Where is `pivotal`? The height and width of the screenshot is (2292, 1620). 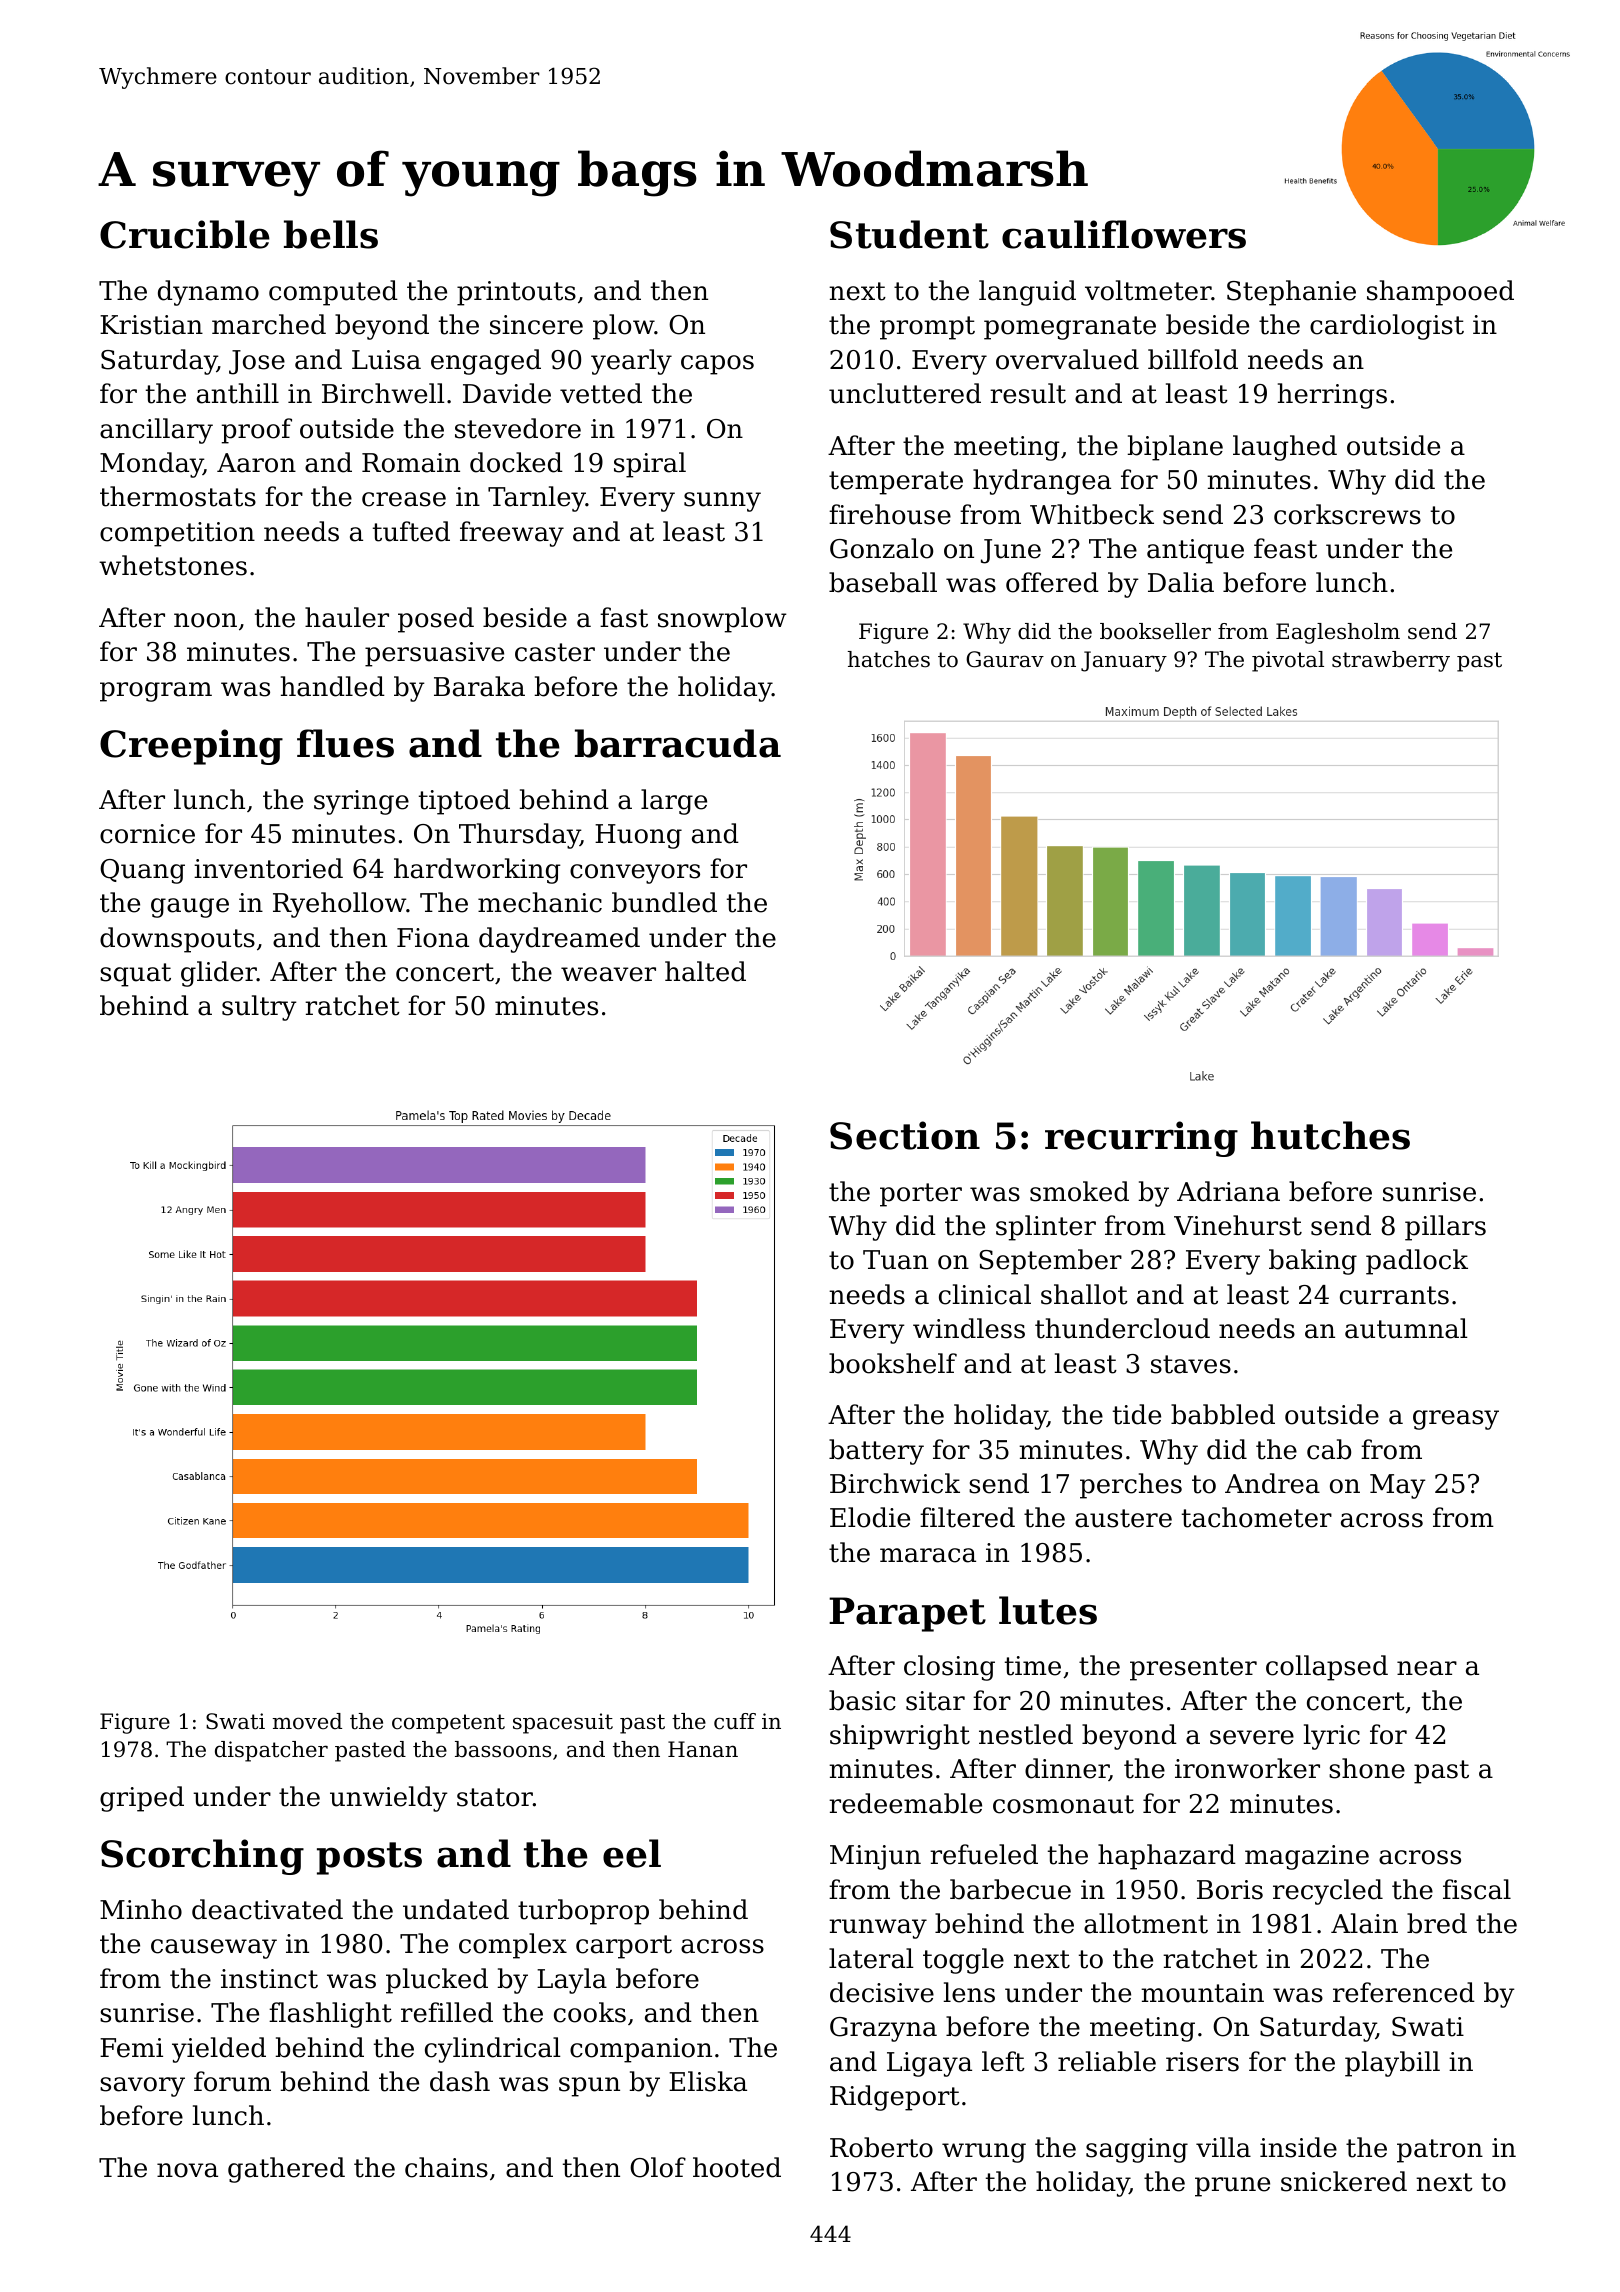 pivotal is located at coordinates (1288, 661).
